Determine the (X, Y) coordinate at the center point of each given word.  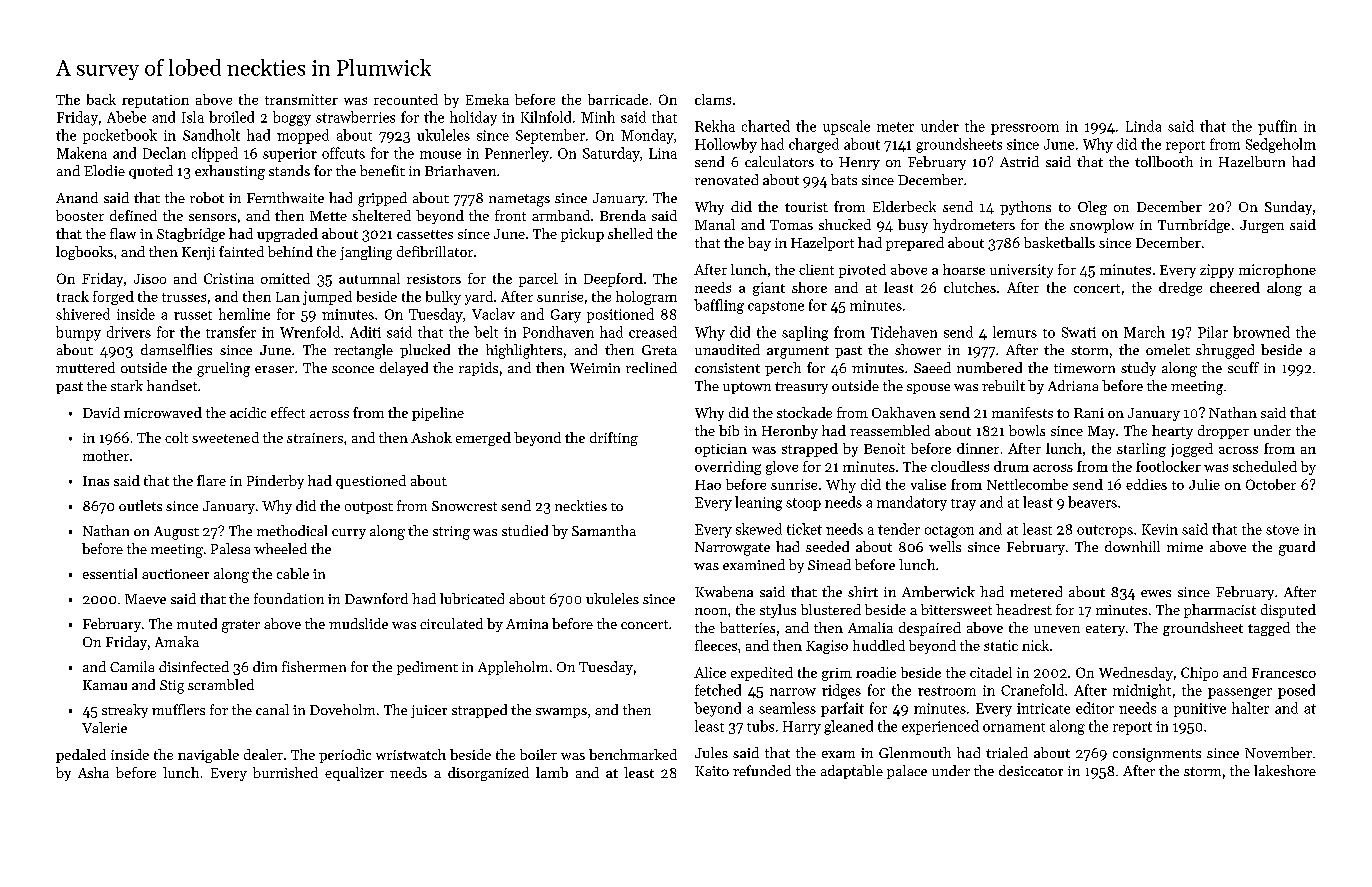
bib (729, 430)
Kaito (712, 771)
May (1101, 432)
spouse (928, 389)
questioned (371, 482)
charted (766, 126)
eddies (1146, 484)
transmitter (301, 99)
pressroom (1025, 129)
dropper (1223, 432)
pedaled (81, 756)
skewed (759, 529)
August (176, 533)
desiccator (1031, 770)
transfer (231, 332)
